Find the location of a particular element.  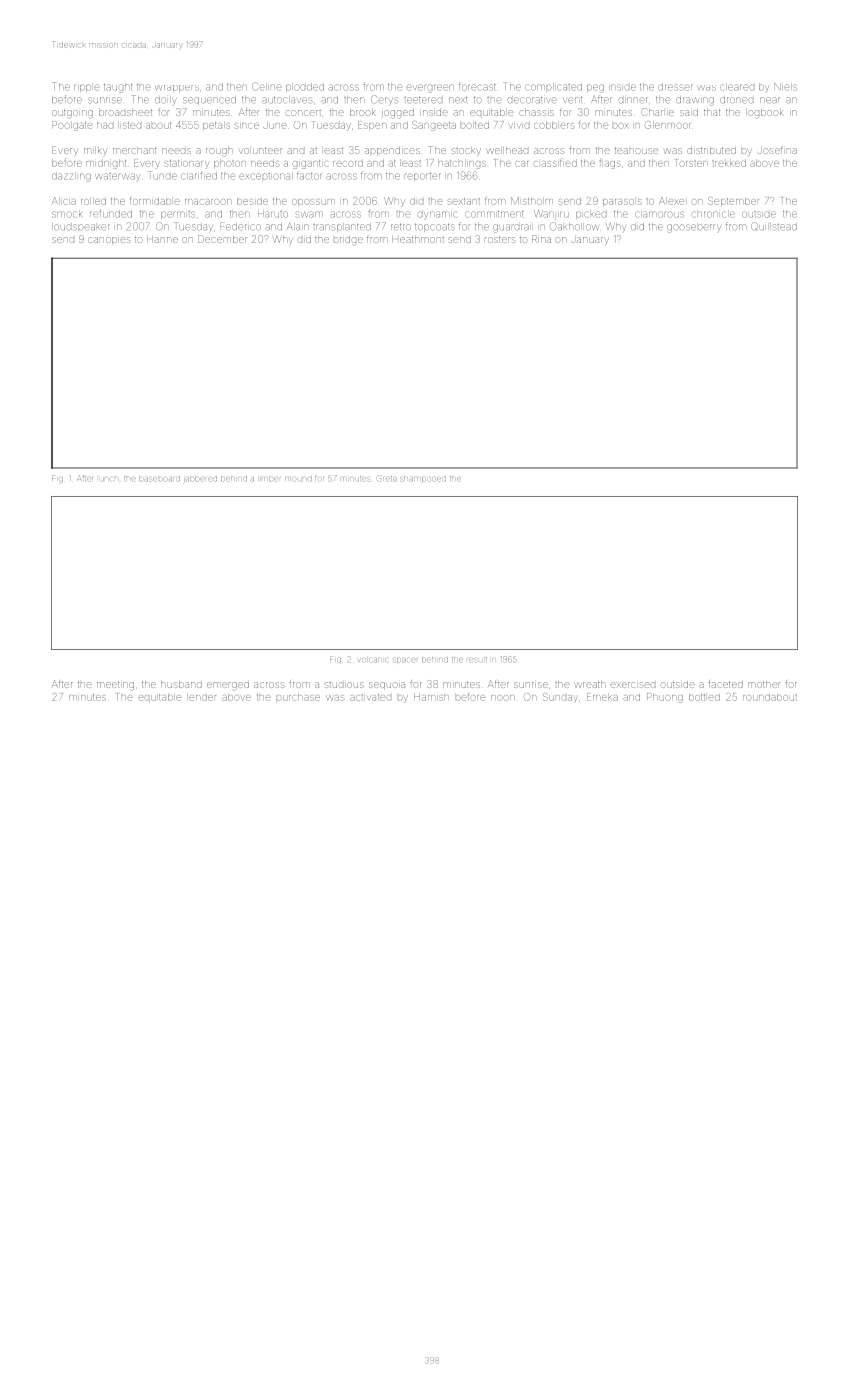

Hanne is located at coordinates (162, 240).
